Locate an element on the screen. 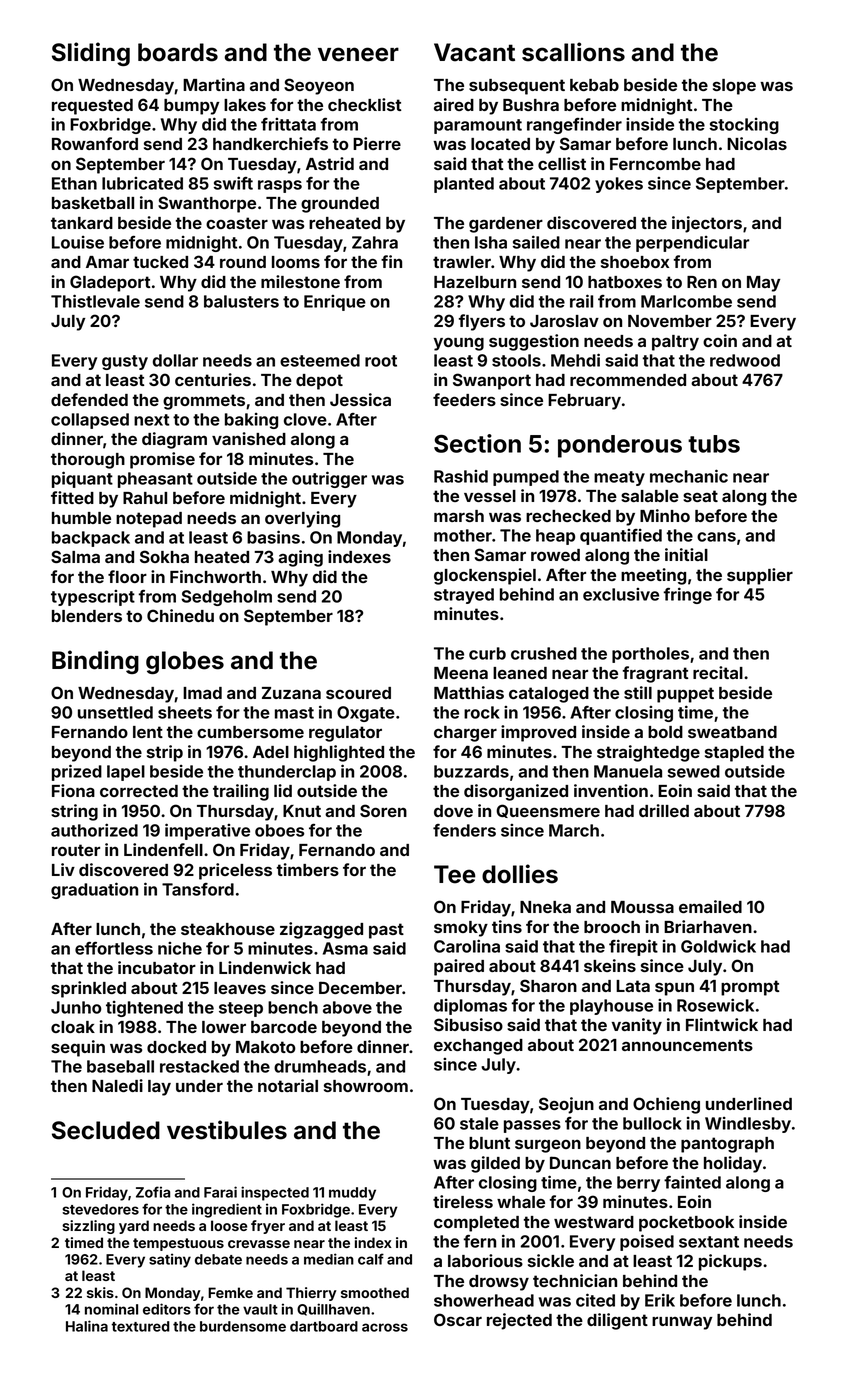 Image resolution: width=849 pixels, height=1400 pixels. Knut is located at coordinates (302, 811).
